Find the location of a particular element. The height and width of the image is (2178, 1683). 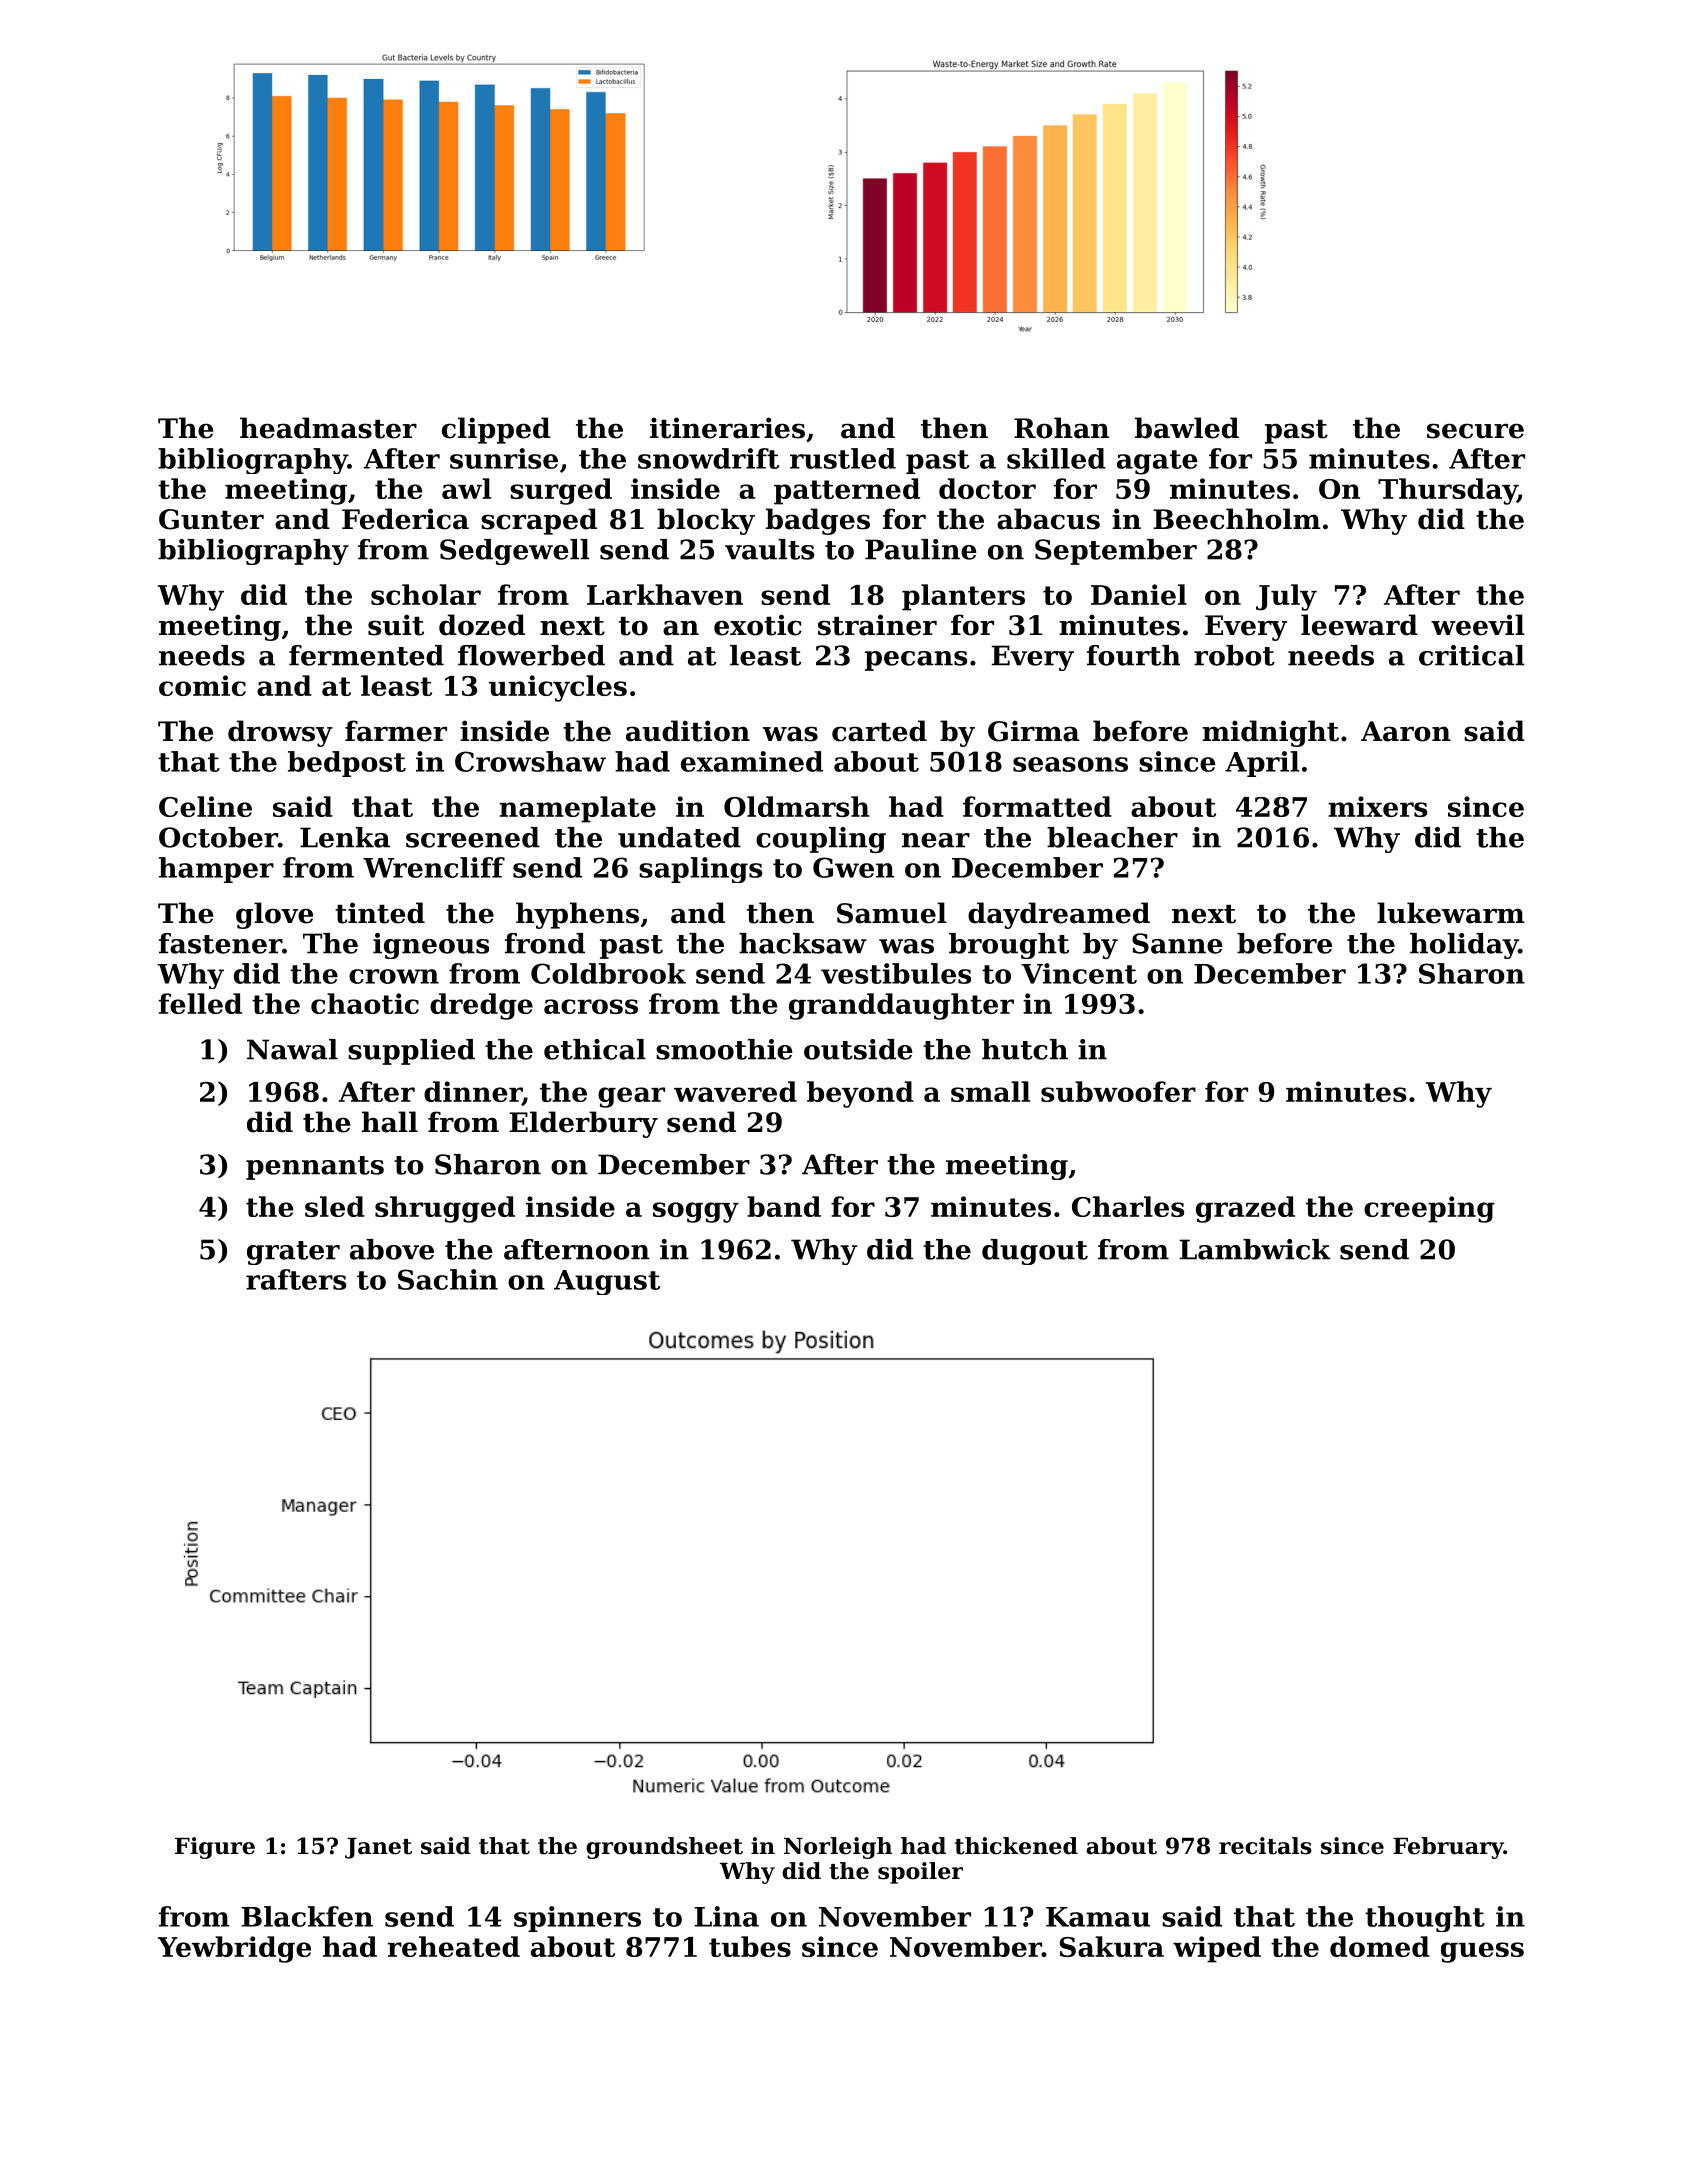

itineraries is located at coordinates (727, 428).
